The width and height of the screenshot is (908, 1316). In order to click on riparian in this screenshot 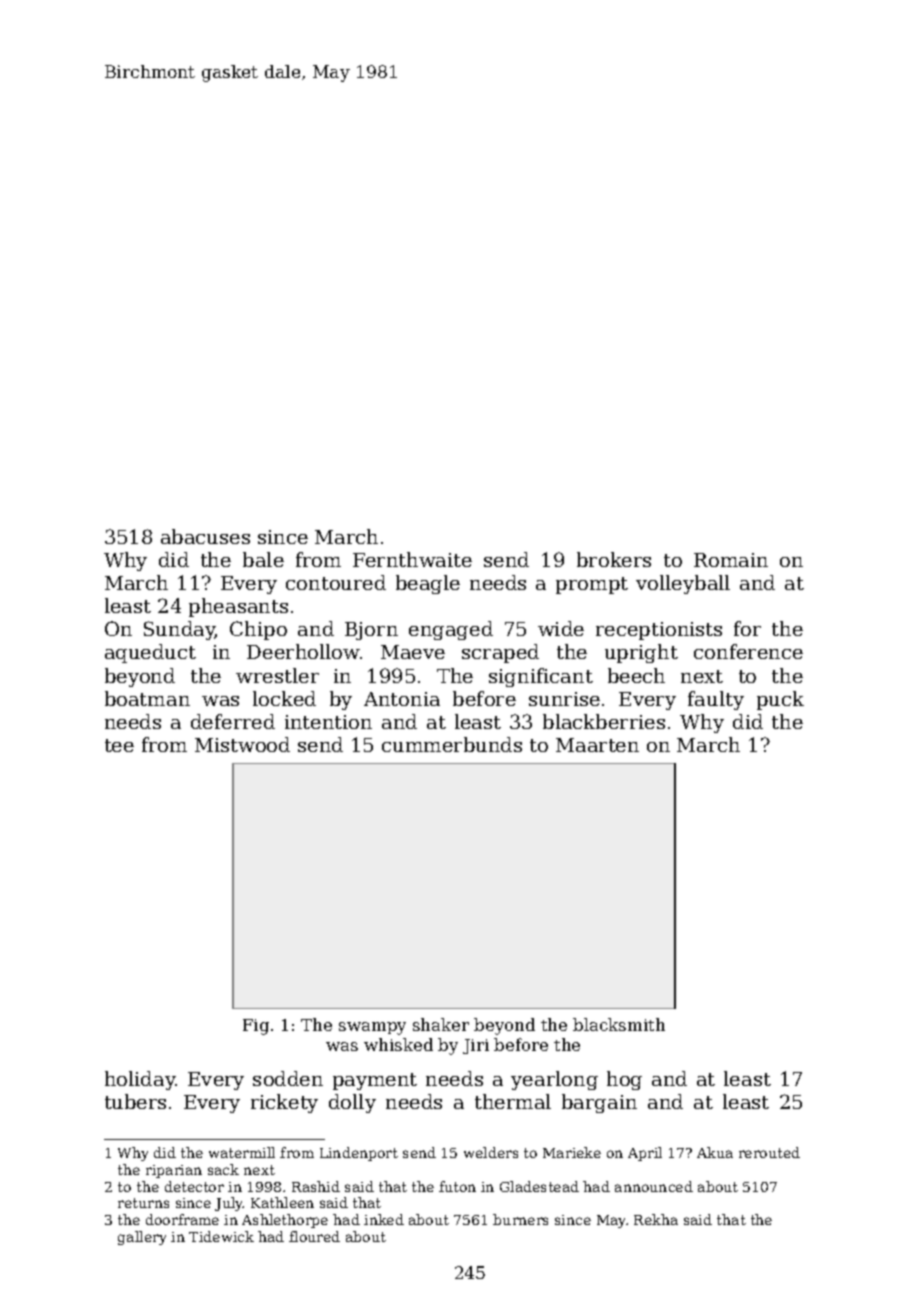, I will do `click(174, 1171)`.
